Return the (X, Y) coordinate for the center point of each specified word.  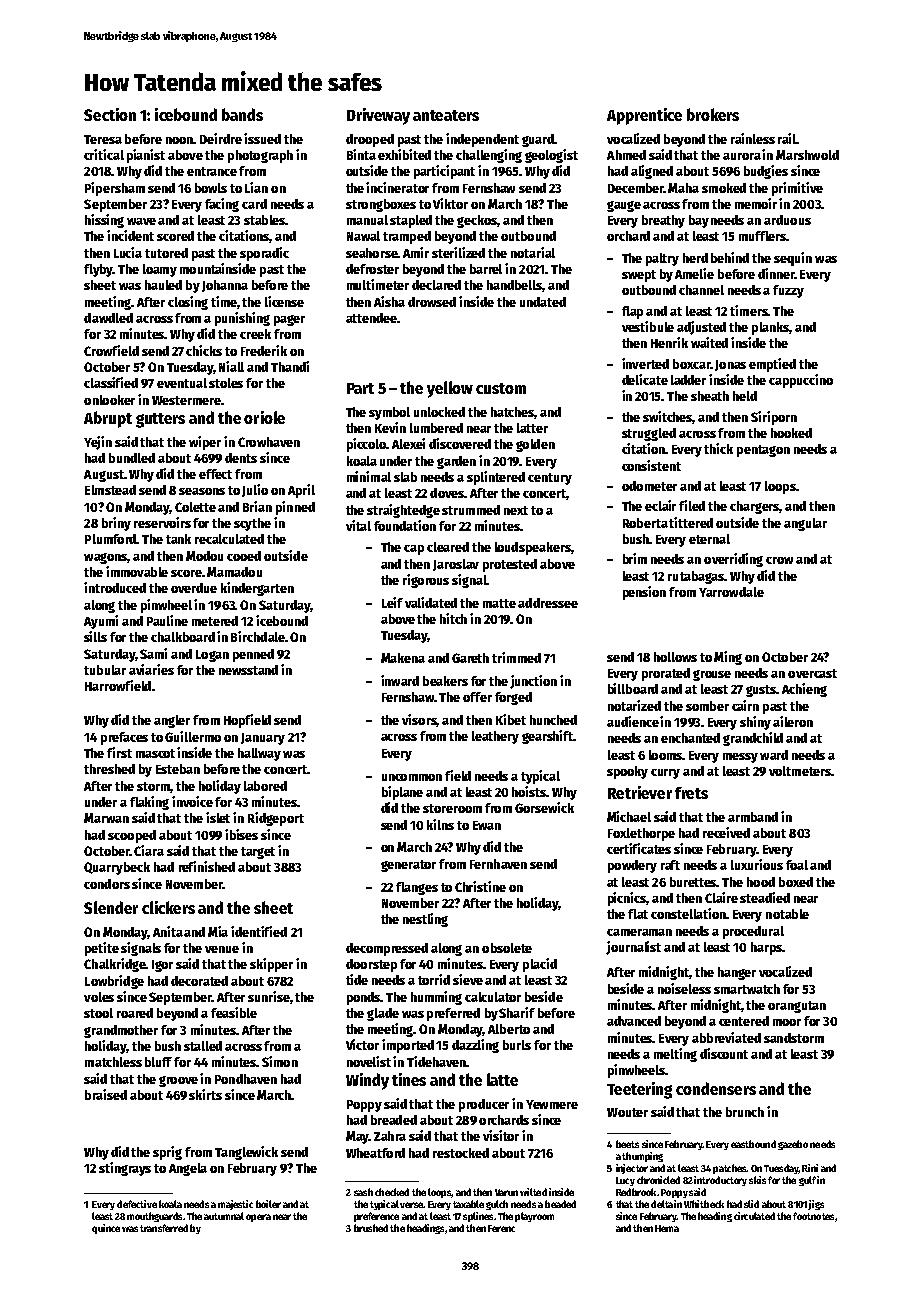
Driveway (378, 116)
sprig (167, 1153)
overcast (812, 673)
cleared (448, 547)
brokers (713, 114)
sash (363, 1192)
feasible (234, 1012)
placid (540, 965)
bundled (132, 458)
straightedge (403, 511)
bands (242, 114)
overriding (733, 560)
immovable (137, 571)
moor (787, 1022)
